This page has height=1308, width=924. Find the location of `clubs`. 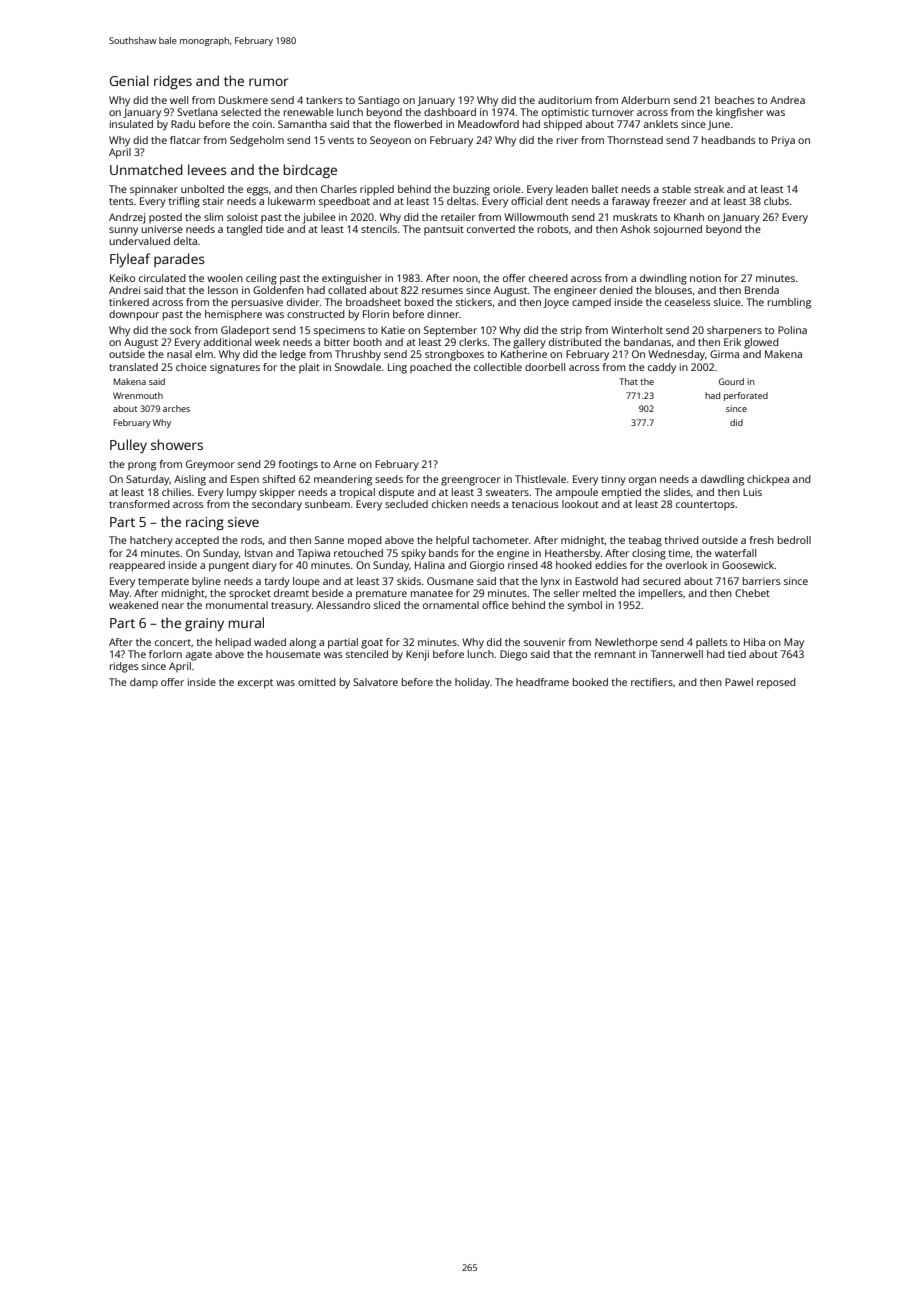

clubs is located at coordinates (776, 201).
